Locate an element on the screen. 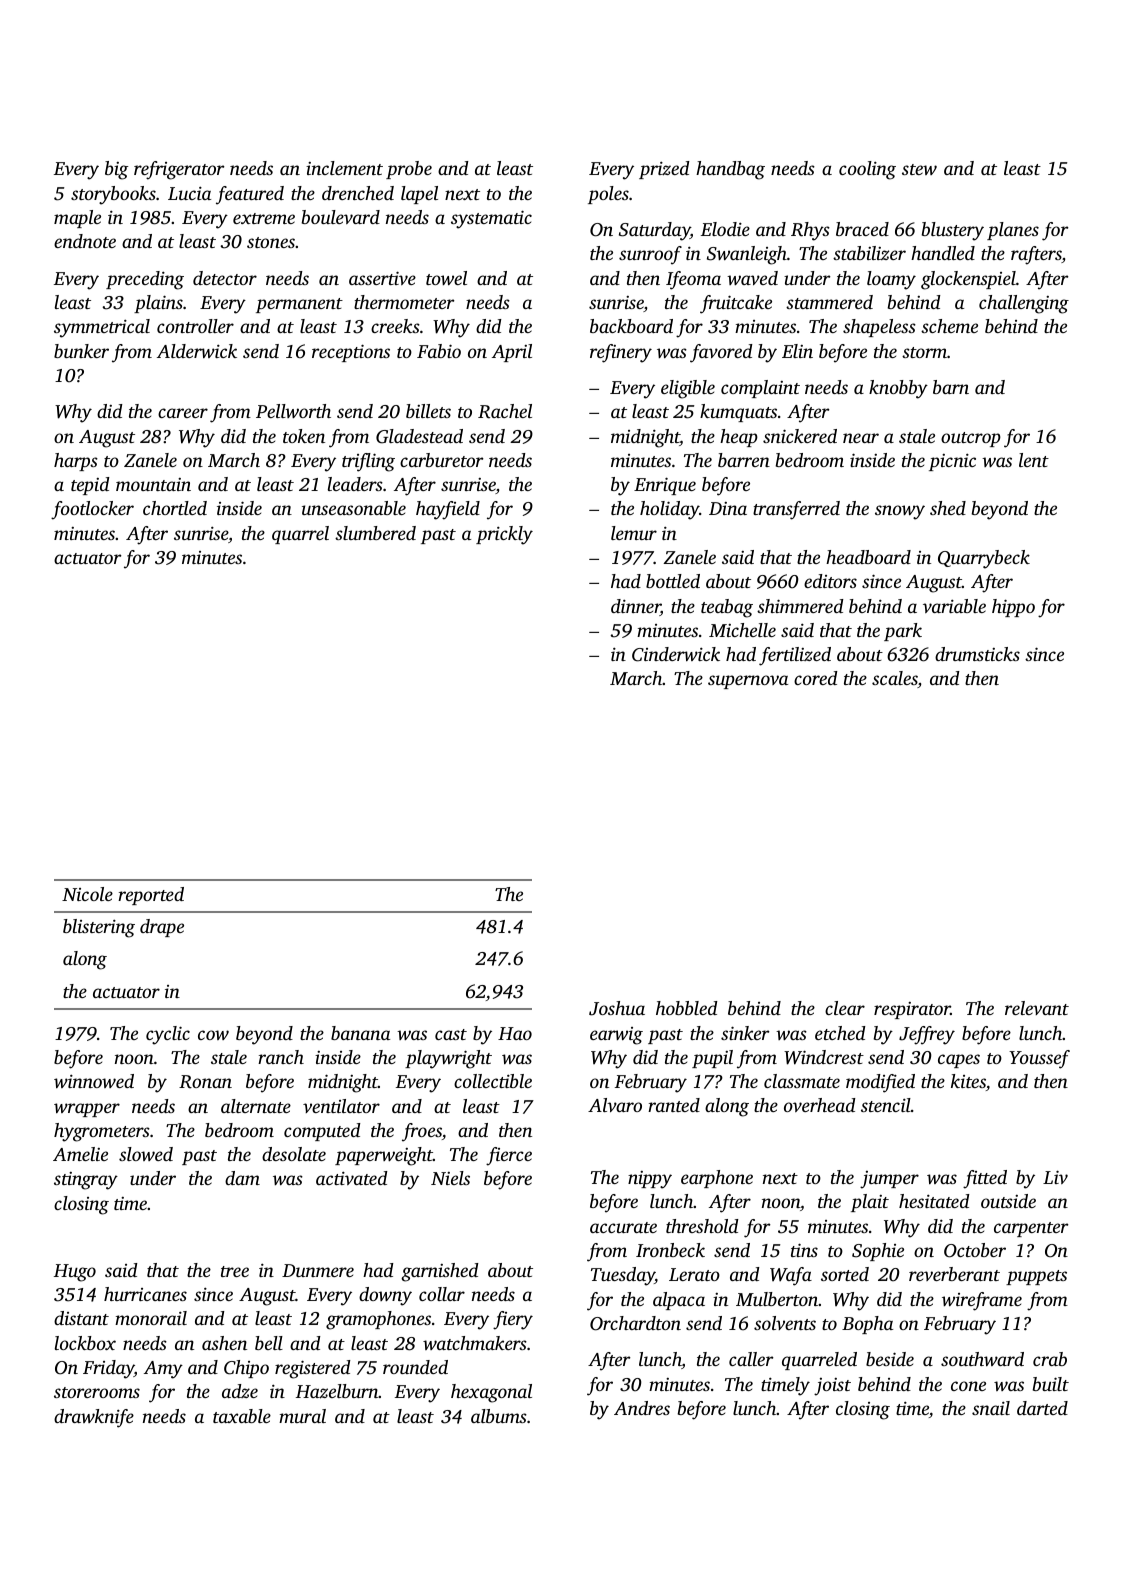  ranch is located at coordinates (281, 1057).
